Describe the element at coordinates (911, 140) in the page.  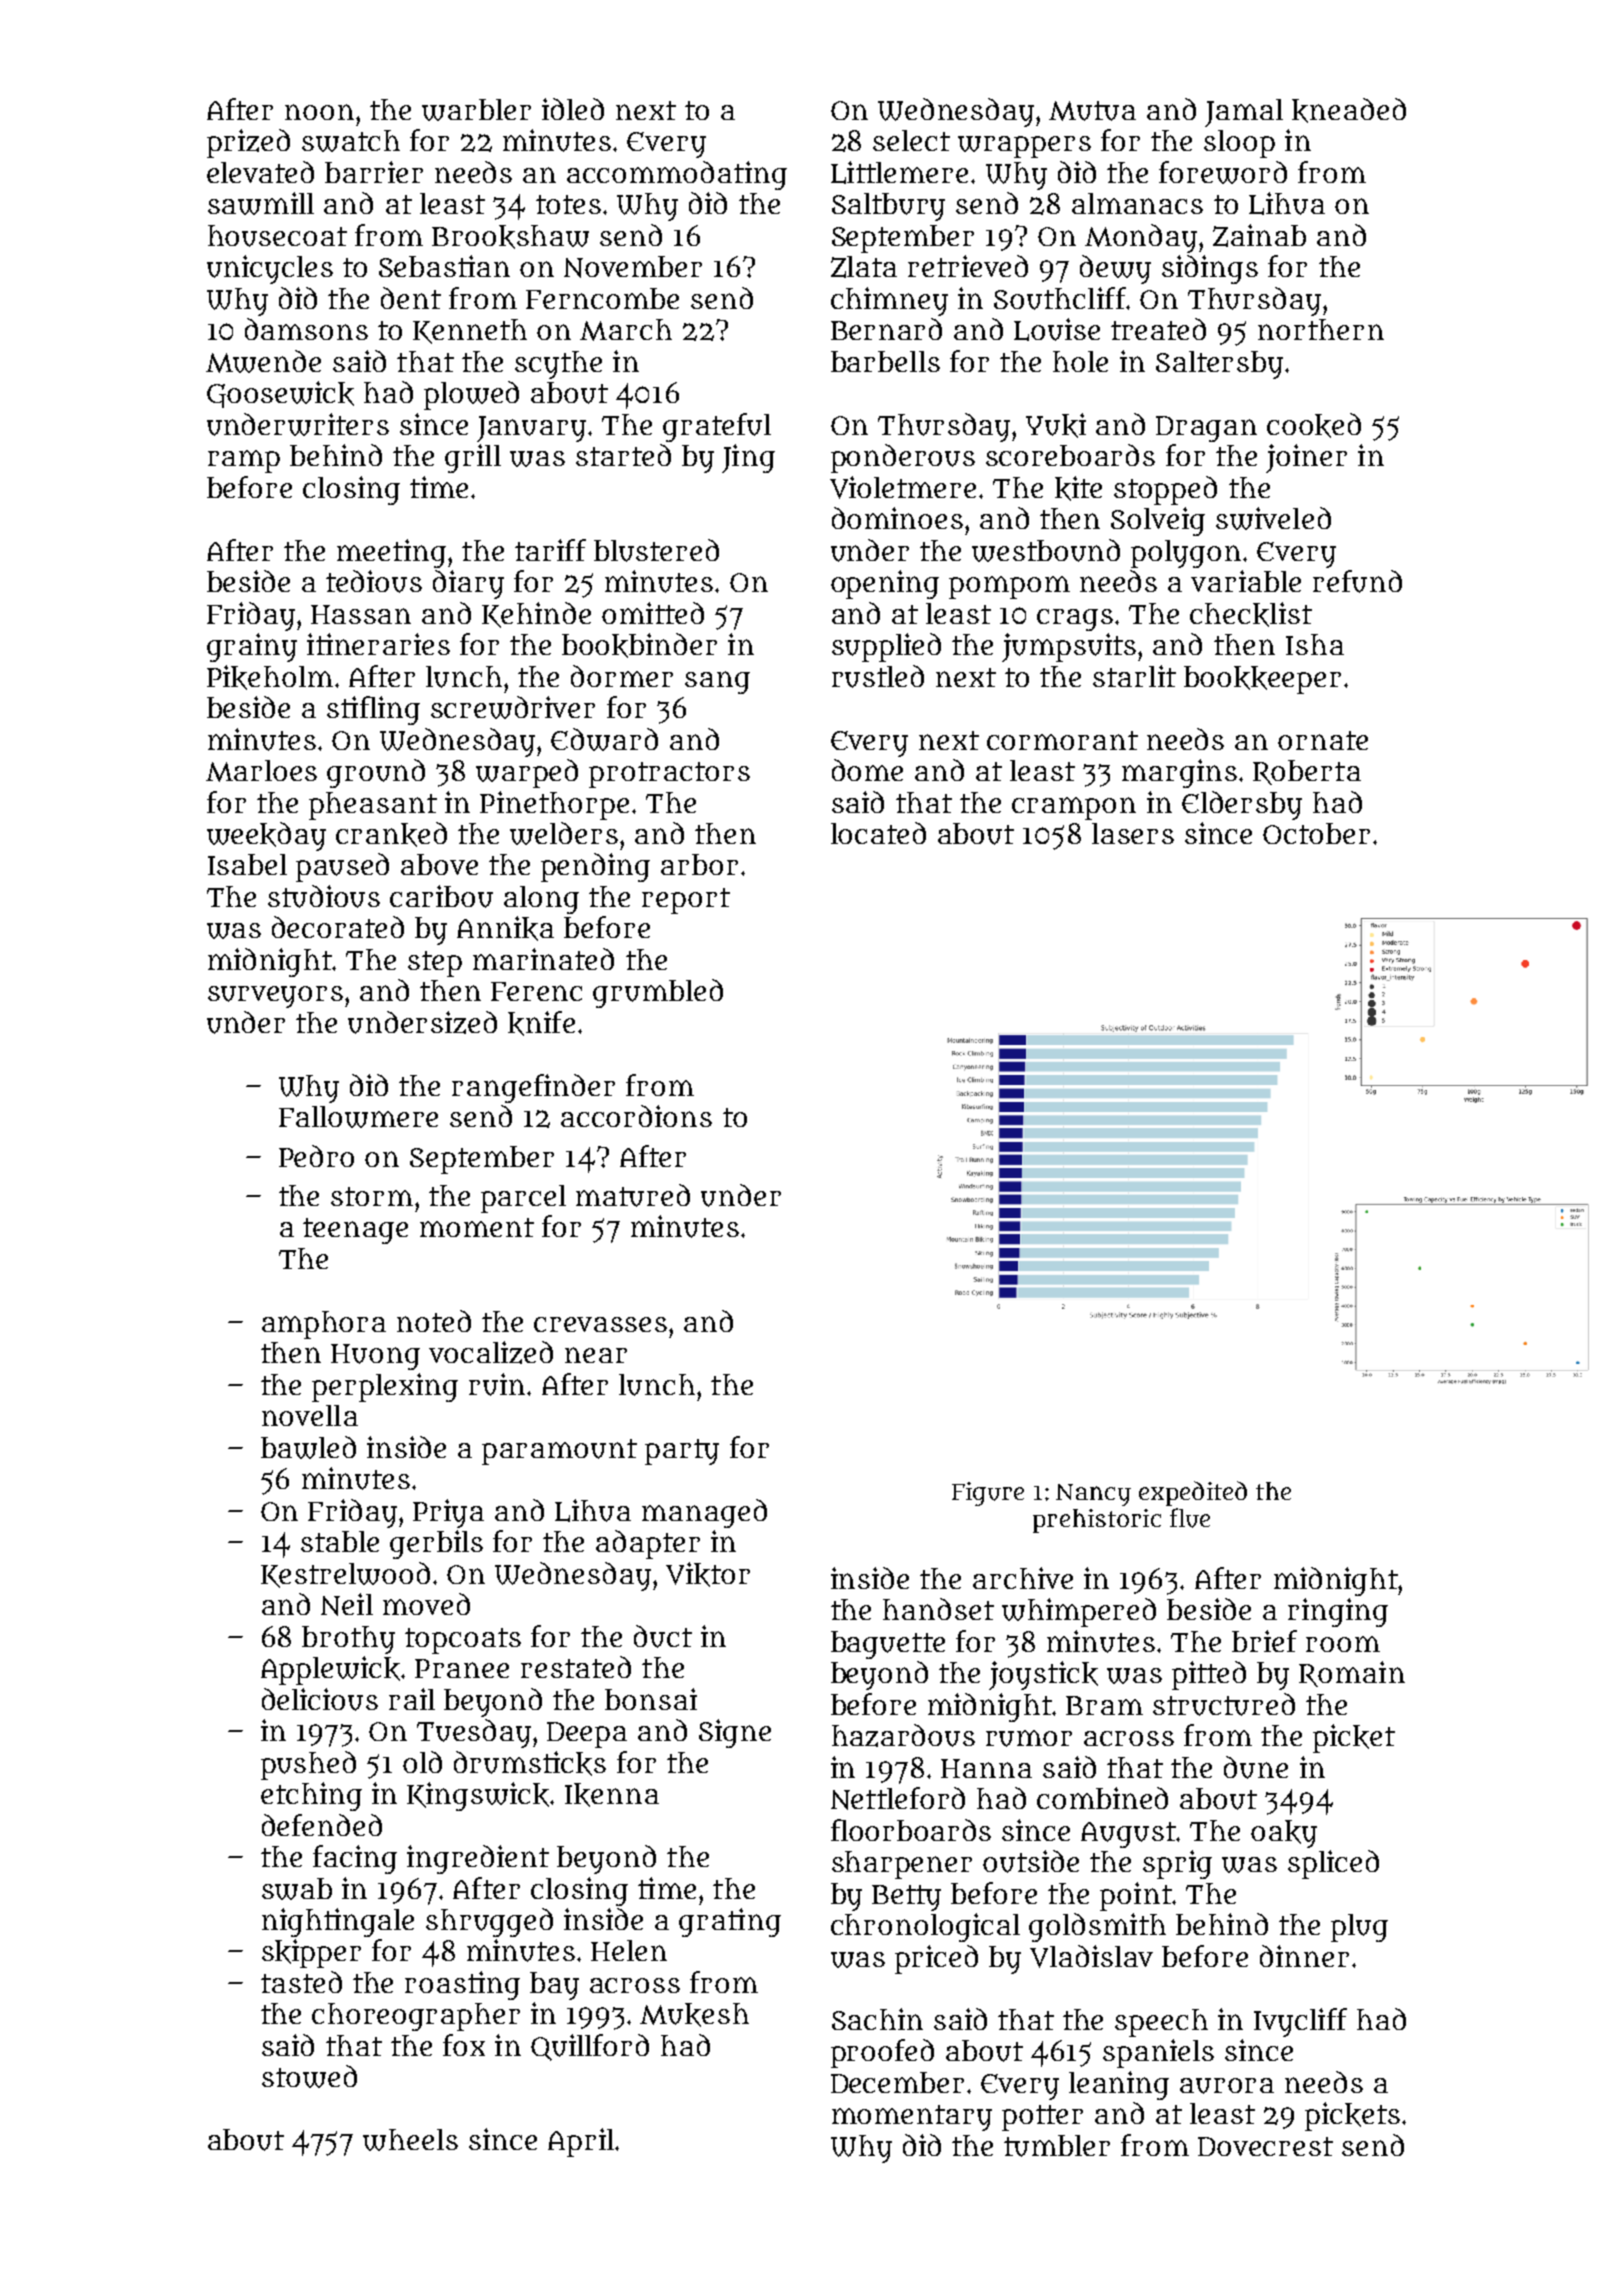
I see `select` at that location.
